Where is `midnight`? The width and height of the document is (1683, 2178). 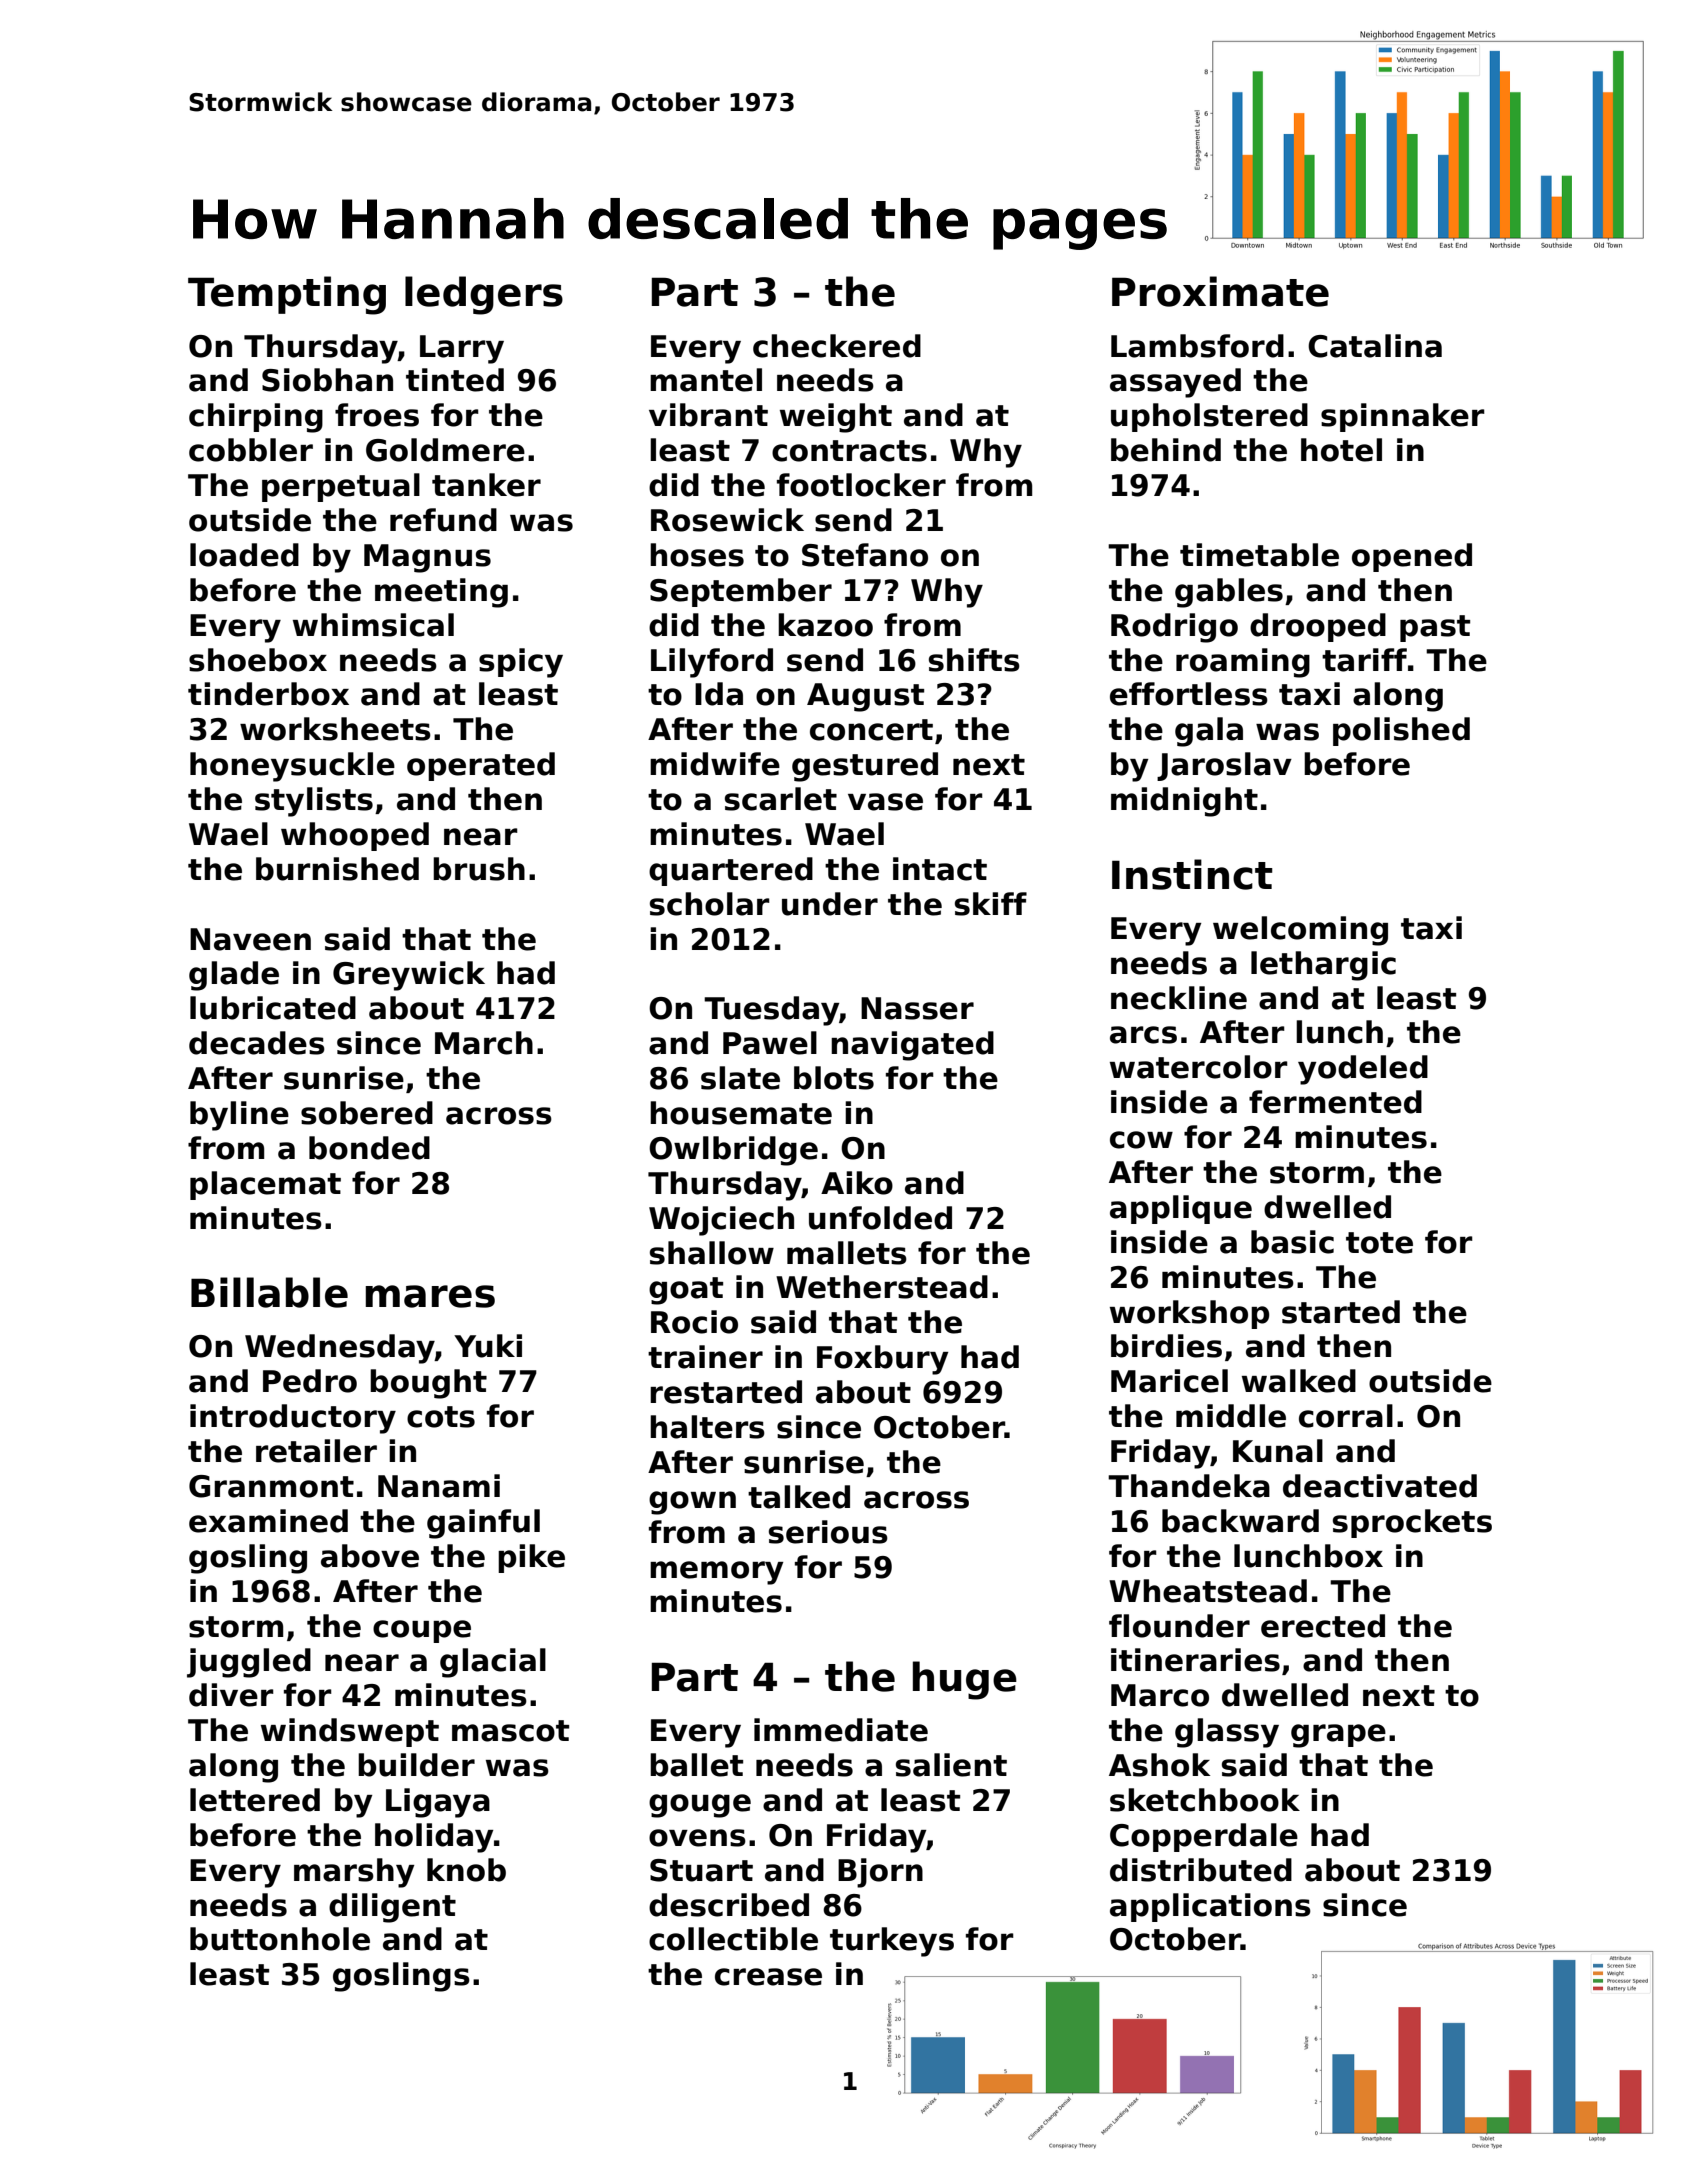 midnight is located at coordinates (1184, 802).
